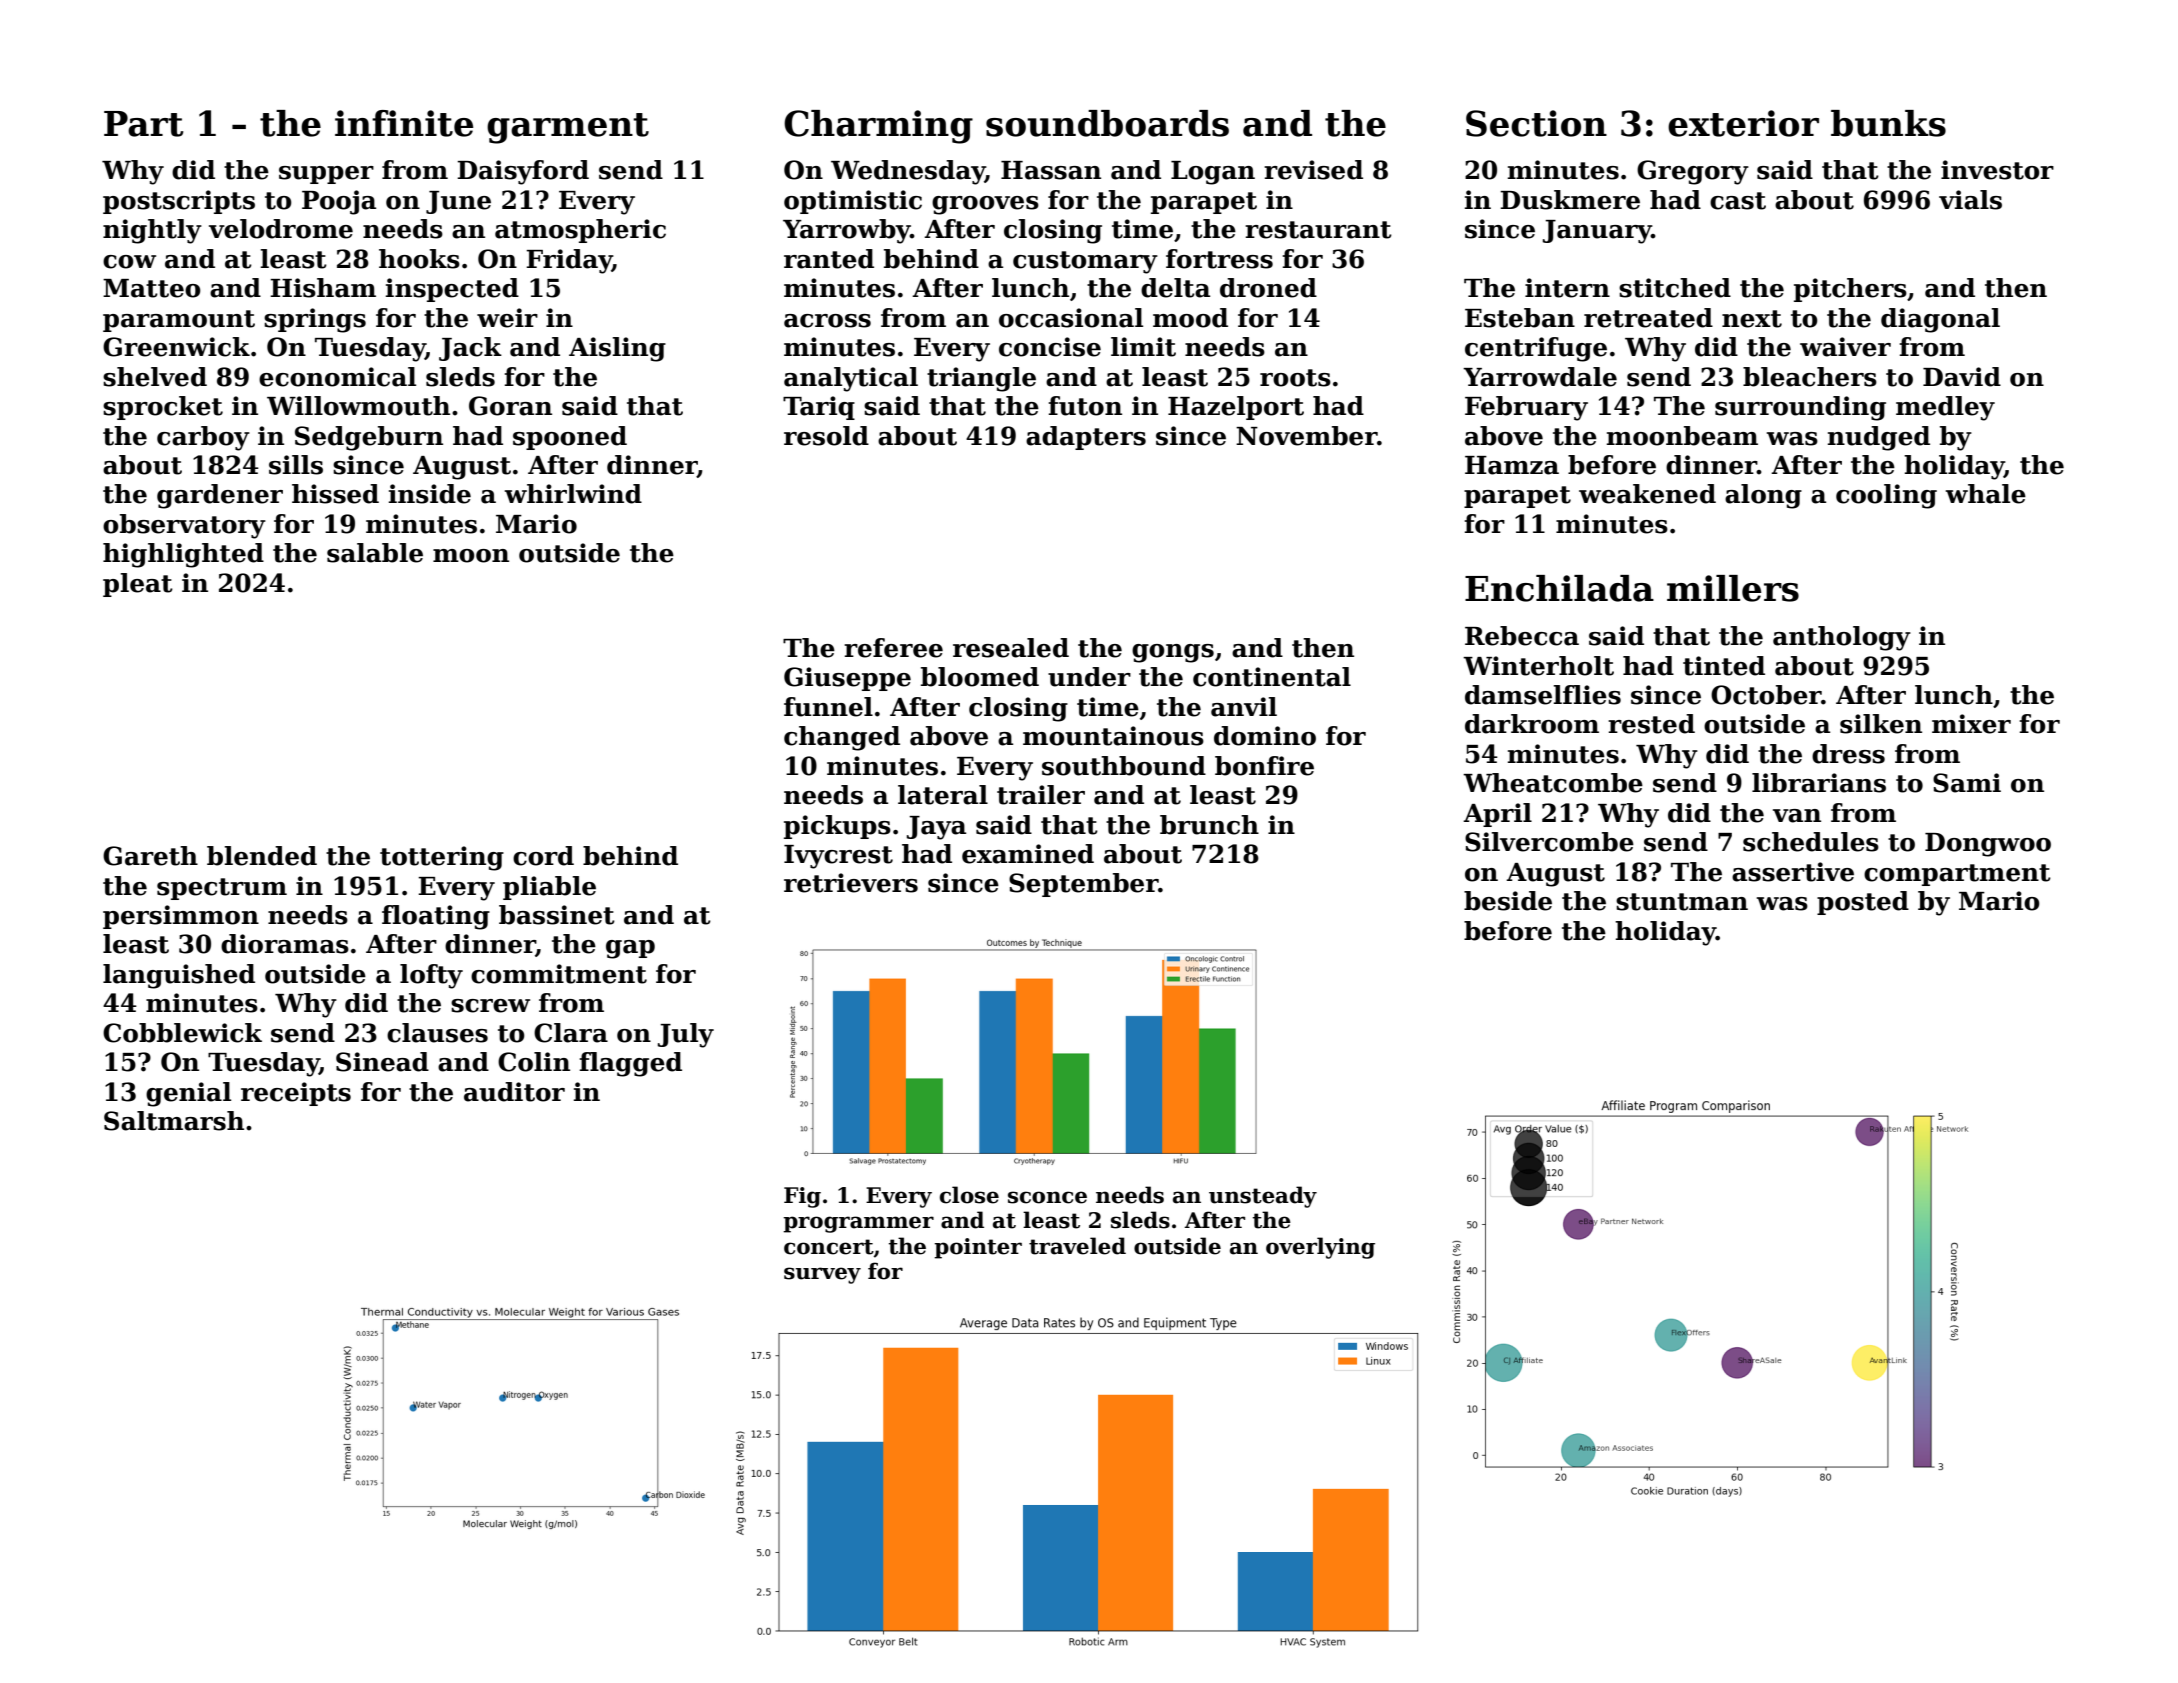 This document has height=1683, width=2178. What do you see at coordinates (152, 231) in the document?
I see `nightly` at bounding box center [152, 231].
